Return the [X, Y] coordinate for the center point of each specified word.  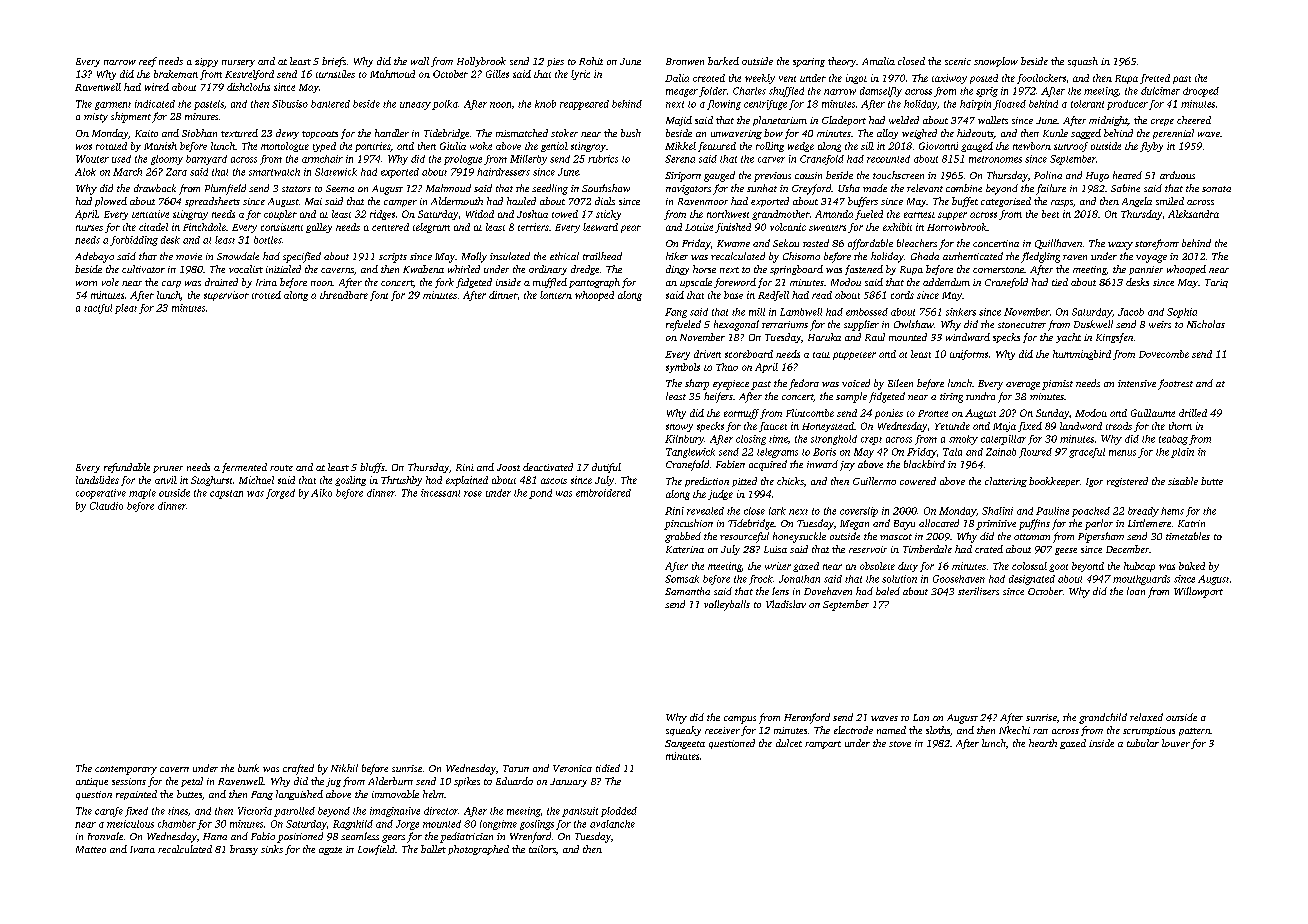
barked [723, 61]
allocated [939, 523]
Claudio [106, 506]
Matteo [91, 849]
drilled [1193, 413]
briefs [334, 62]
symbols [683, 368]
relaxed [1146, 717]
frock [761, 580]
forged [280, 494]
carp [171, 284]
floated [1009, 105]
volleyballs [727, 605]
